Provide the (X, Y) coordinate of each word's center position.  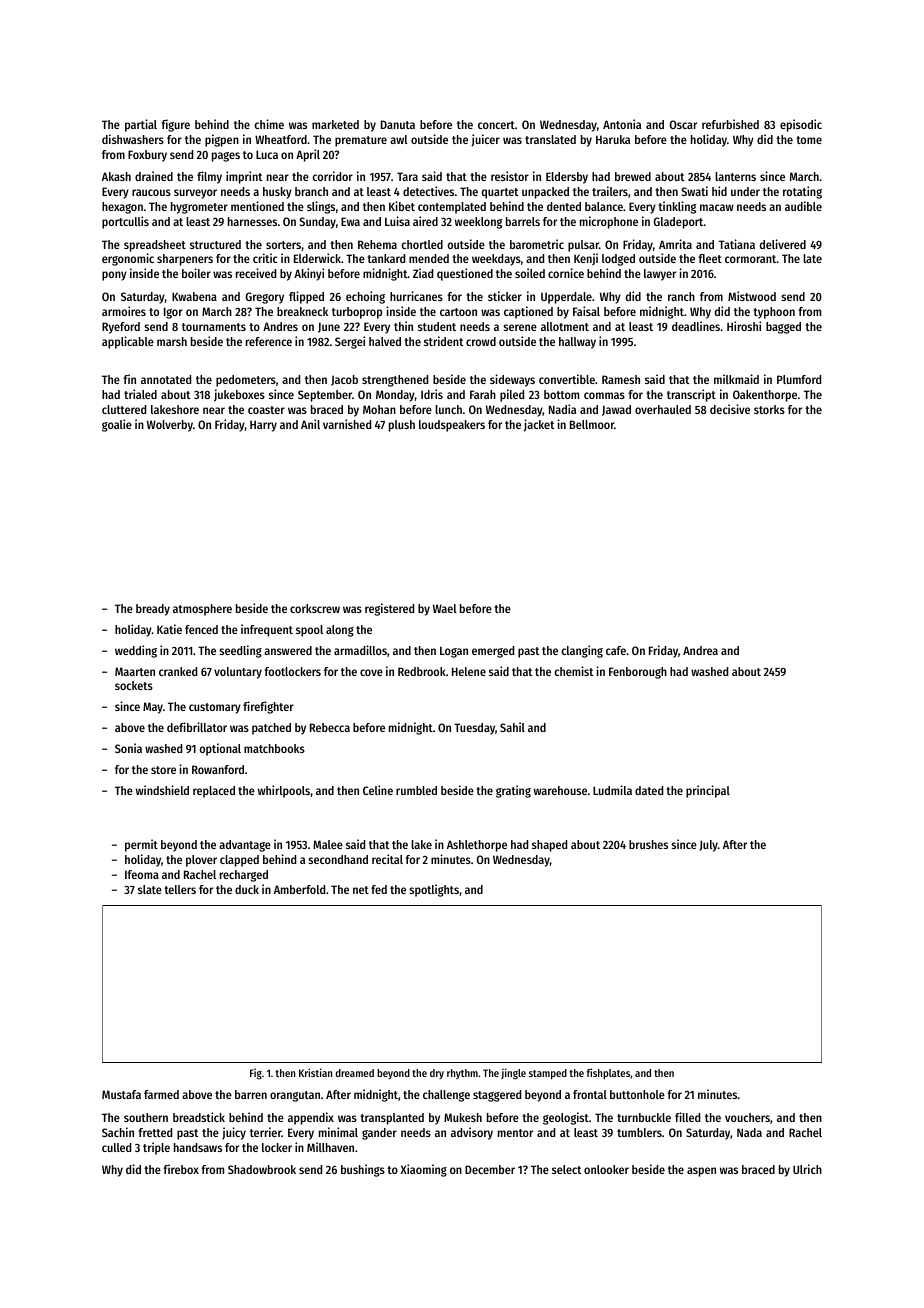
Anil (310, 424)
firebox (181, 1169)
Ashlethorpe (477, 846)
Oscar (683, 124)
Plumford (799, 379)
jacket (539, 425)
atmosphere (202, 610)
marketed (335, 124)
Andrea (700, 650)
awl (399, 139)
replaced (214, 792)
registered (389, 609)
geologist (566, 1118)
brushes (648, 844)
